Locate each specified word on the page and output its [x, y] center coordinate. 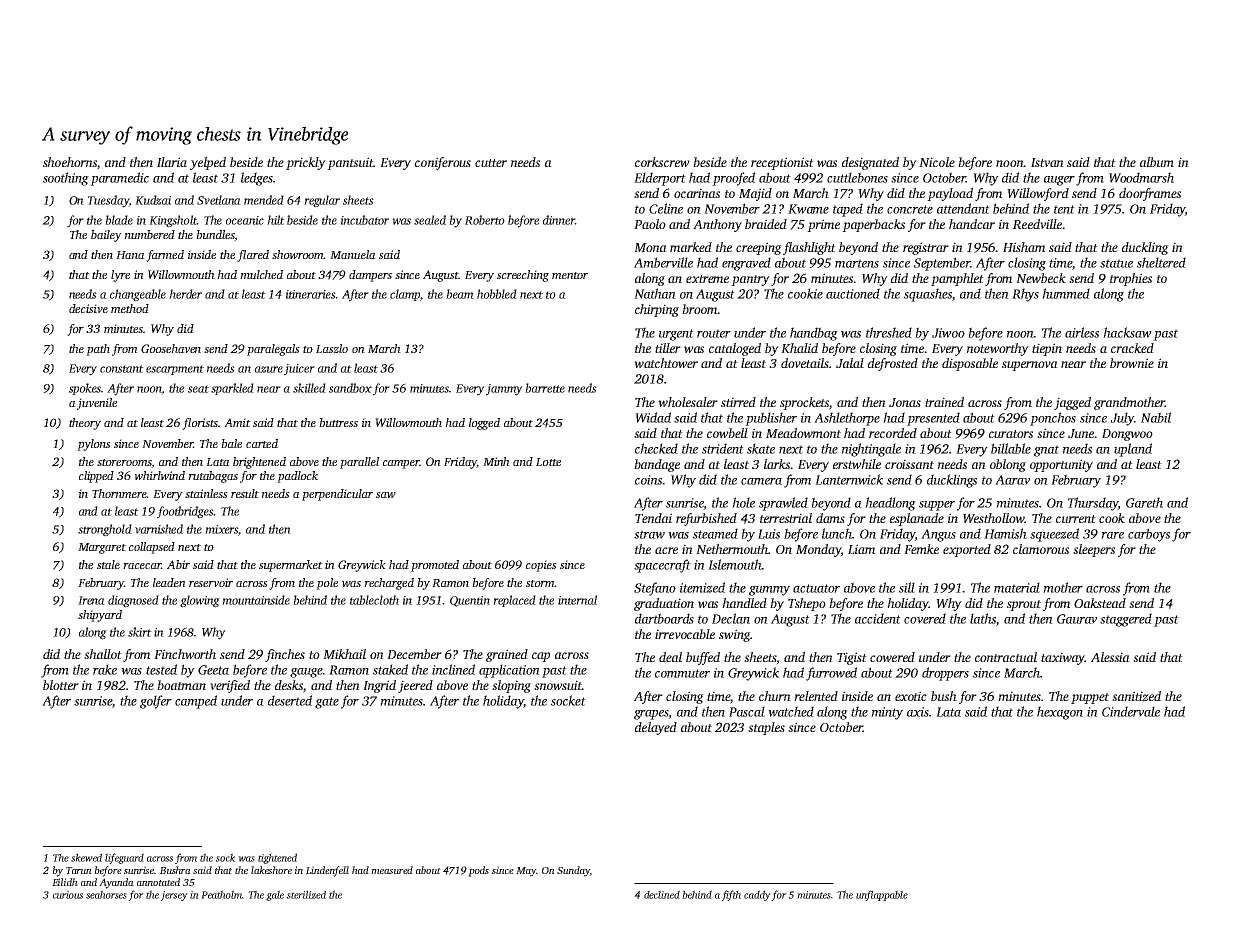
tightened [277, 858]
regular [322, 201]
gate [327, 703]
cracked [1132, 348]
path [98, 350]
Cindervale [1131, 711]
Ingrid [379, 686]
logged [484, 424]
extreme [707, 279]
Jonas [905, 402]
